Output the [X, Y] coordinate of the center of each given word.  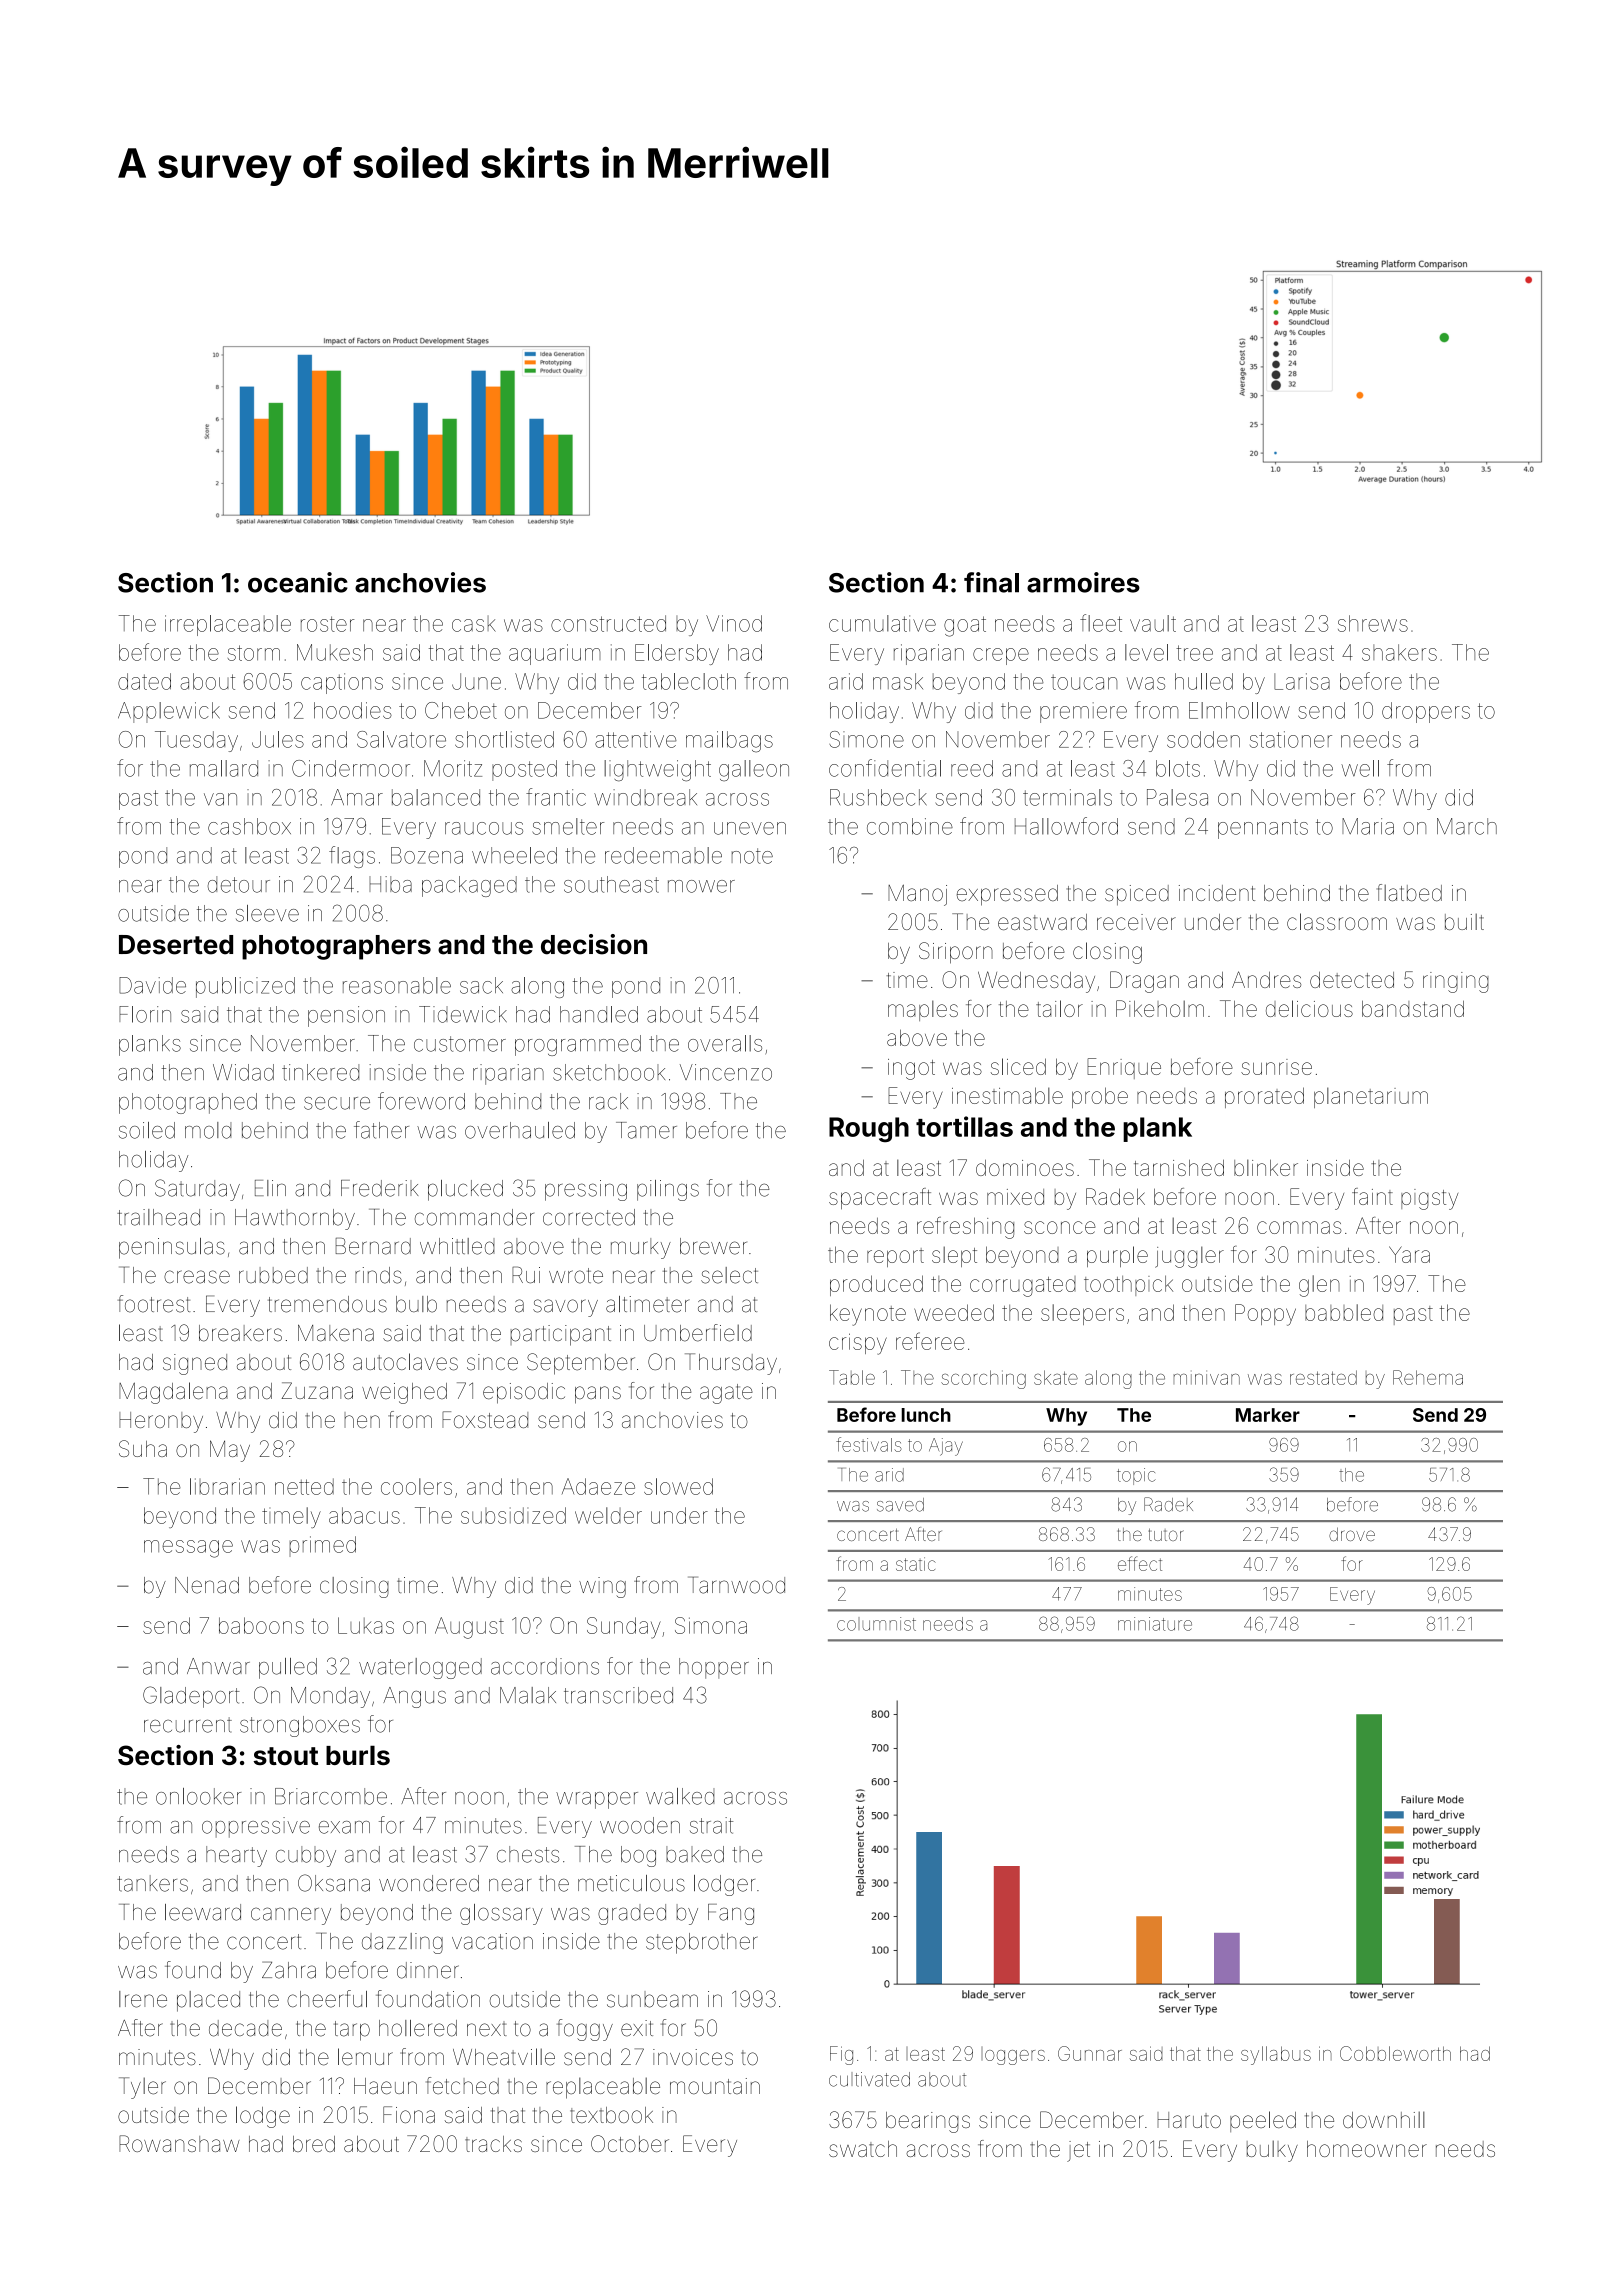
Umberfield [698, 1333]
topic [1136, 1476]
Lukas [366, 1625]
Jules [278, 739]
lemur [365, 2057]
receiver [1136, 922]
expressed [1007, 895]
